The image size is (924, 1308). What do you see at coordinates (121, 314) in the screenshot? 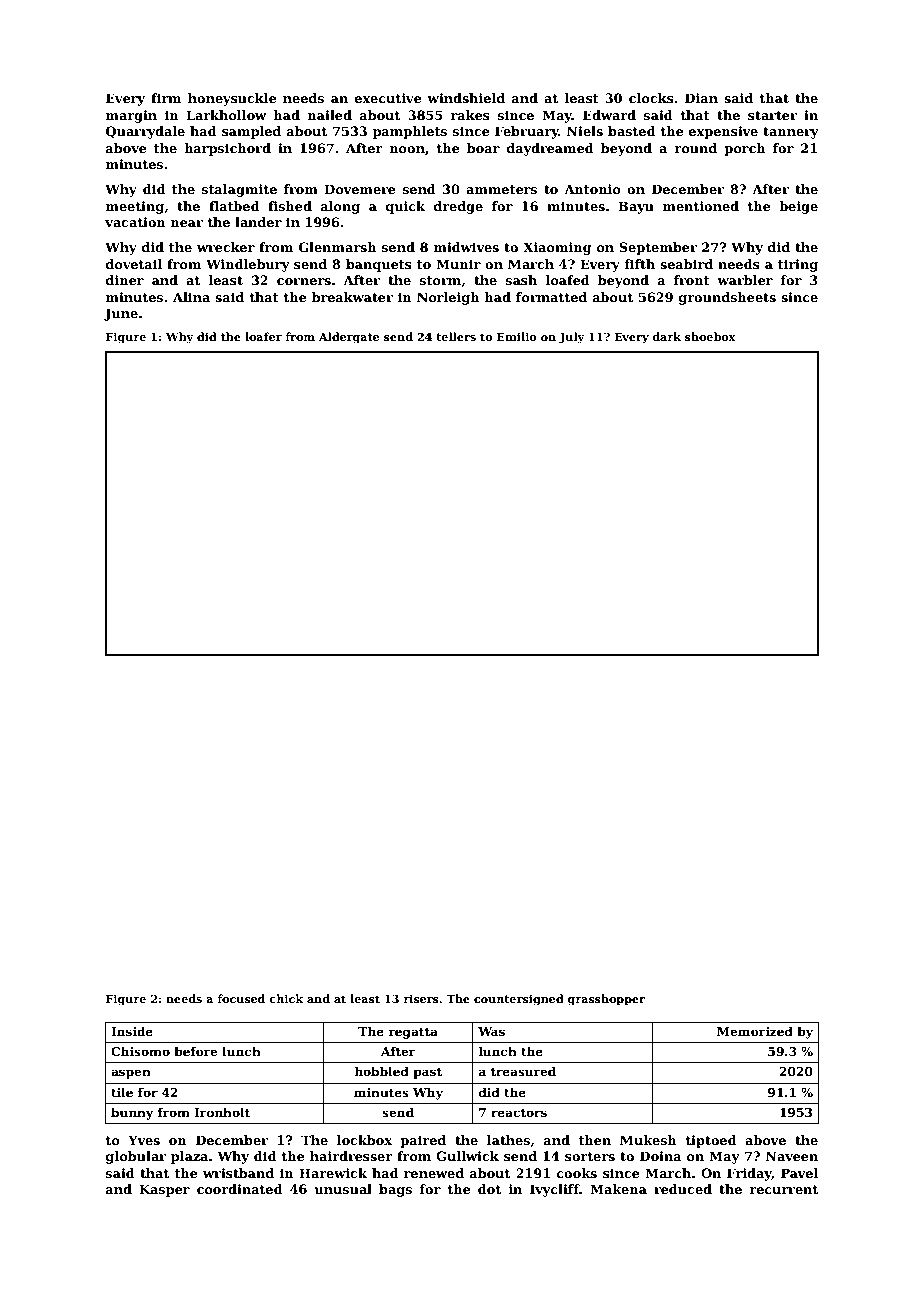
I see `June` at bounding box center [121, 314].
